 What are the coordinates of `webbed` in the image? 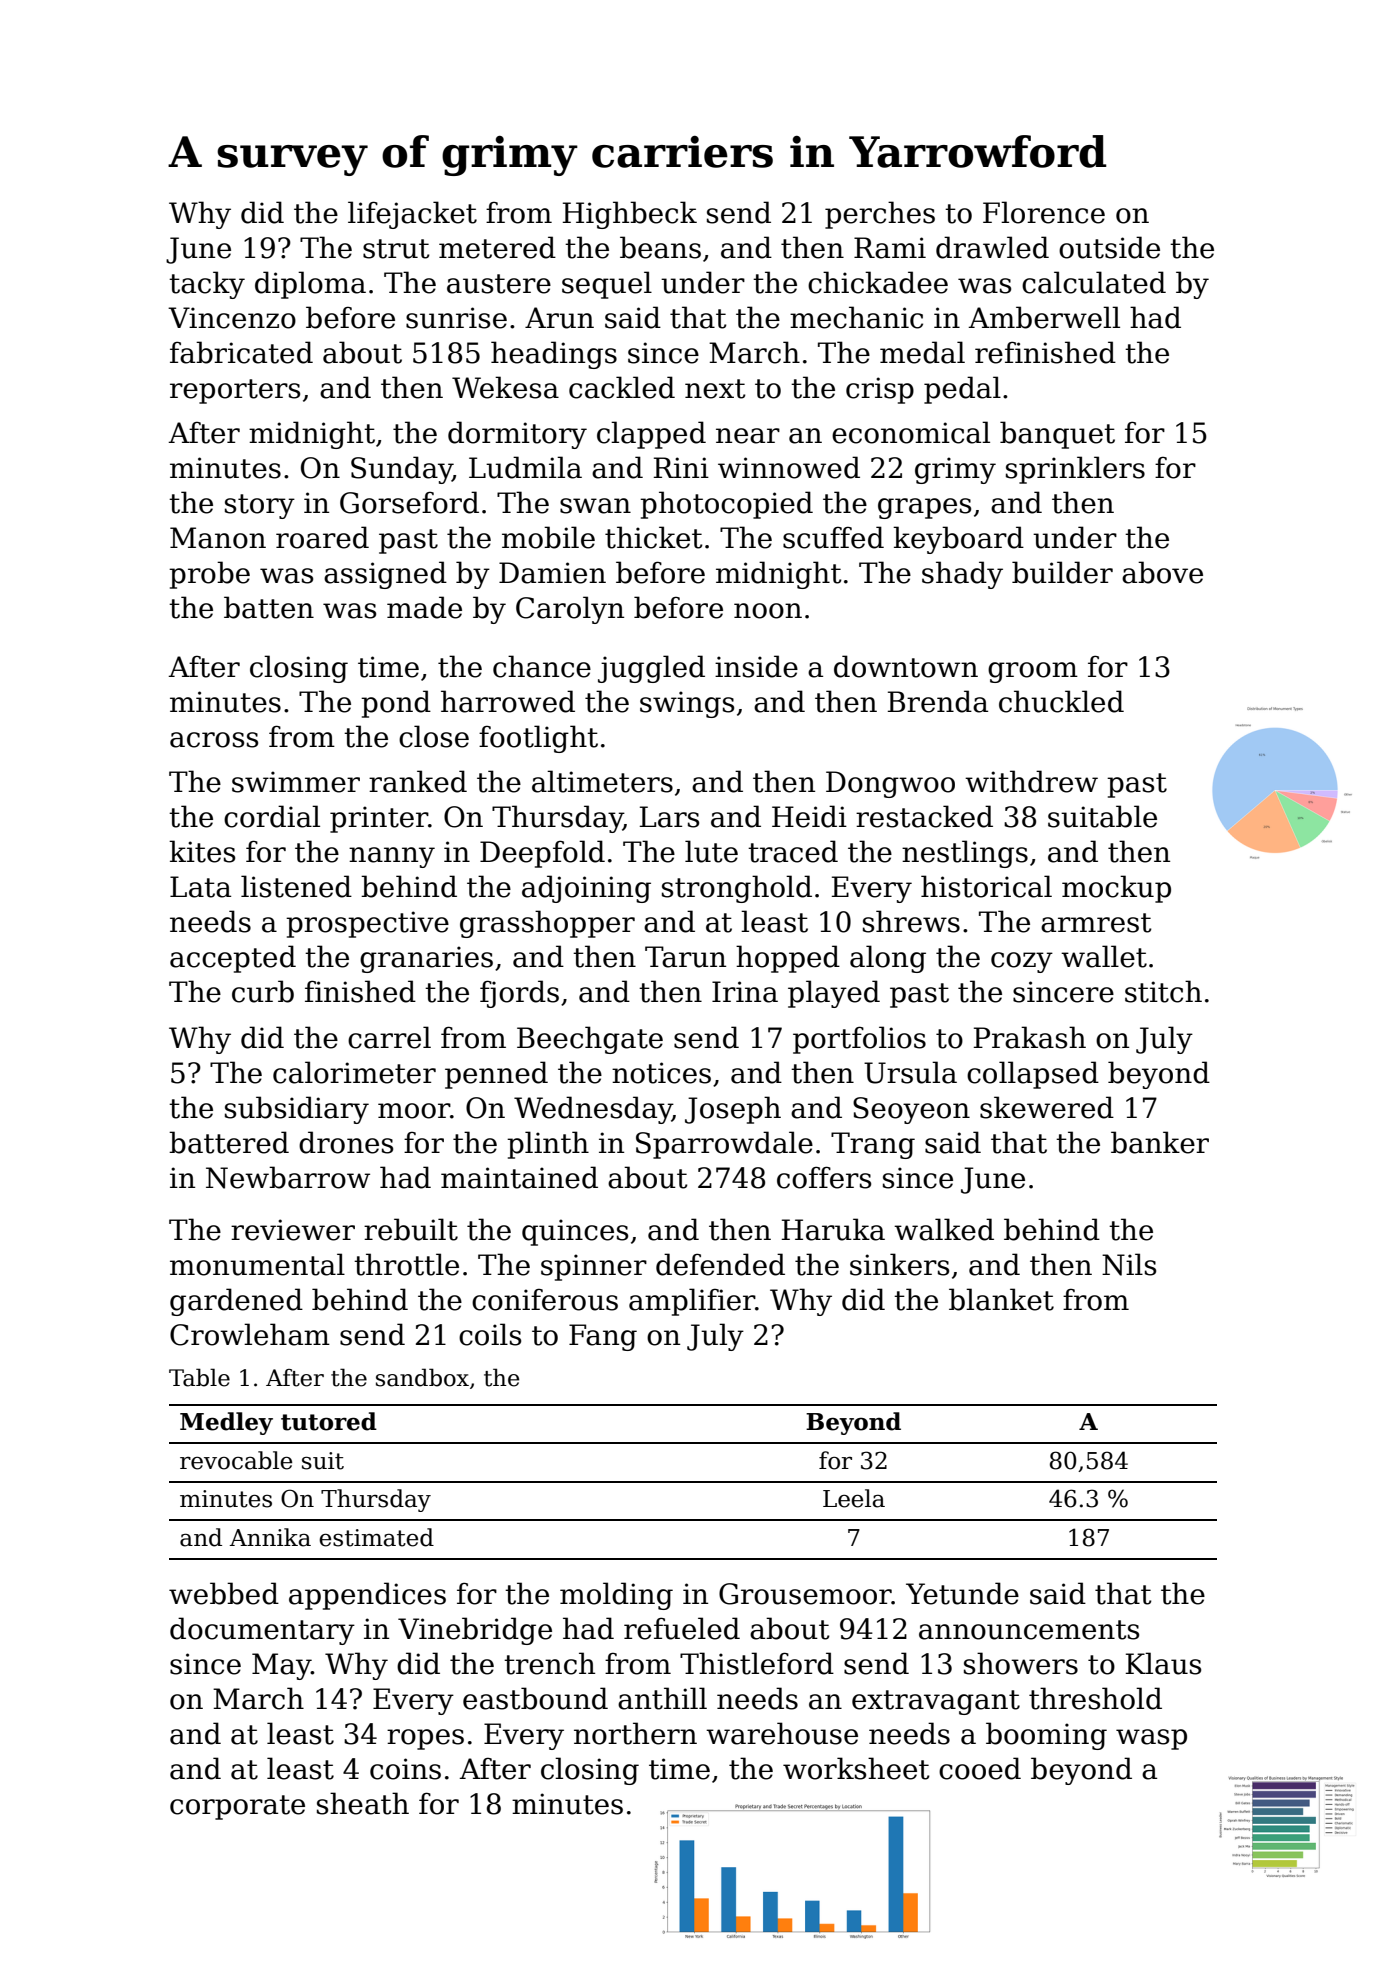 It's located at (224, 1593).
